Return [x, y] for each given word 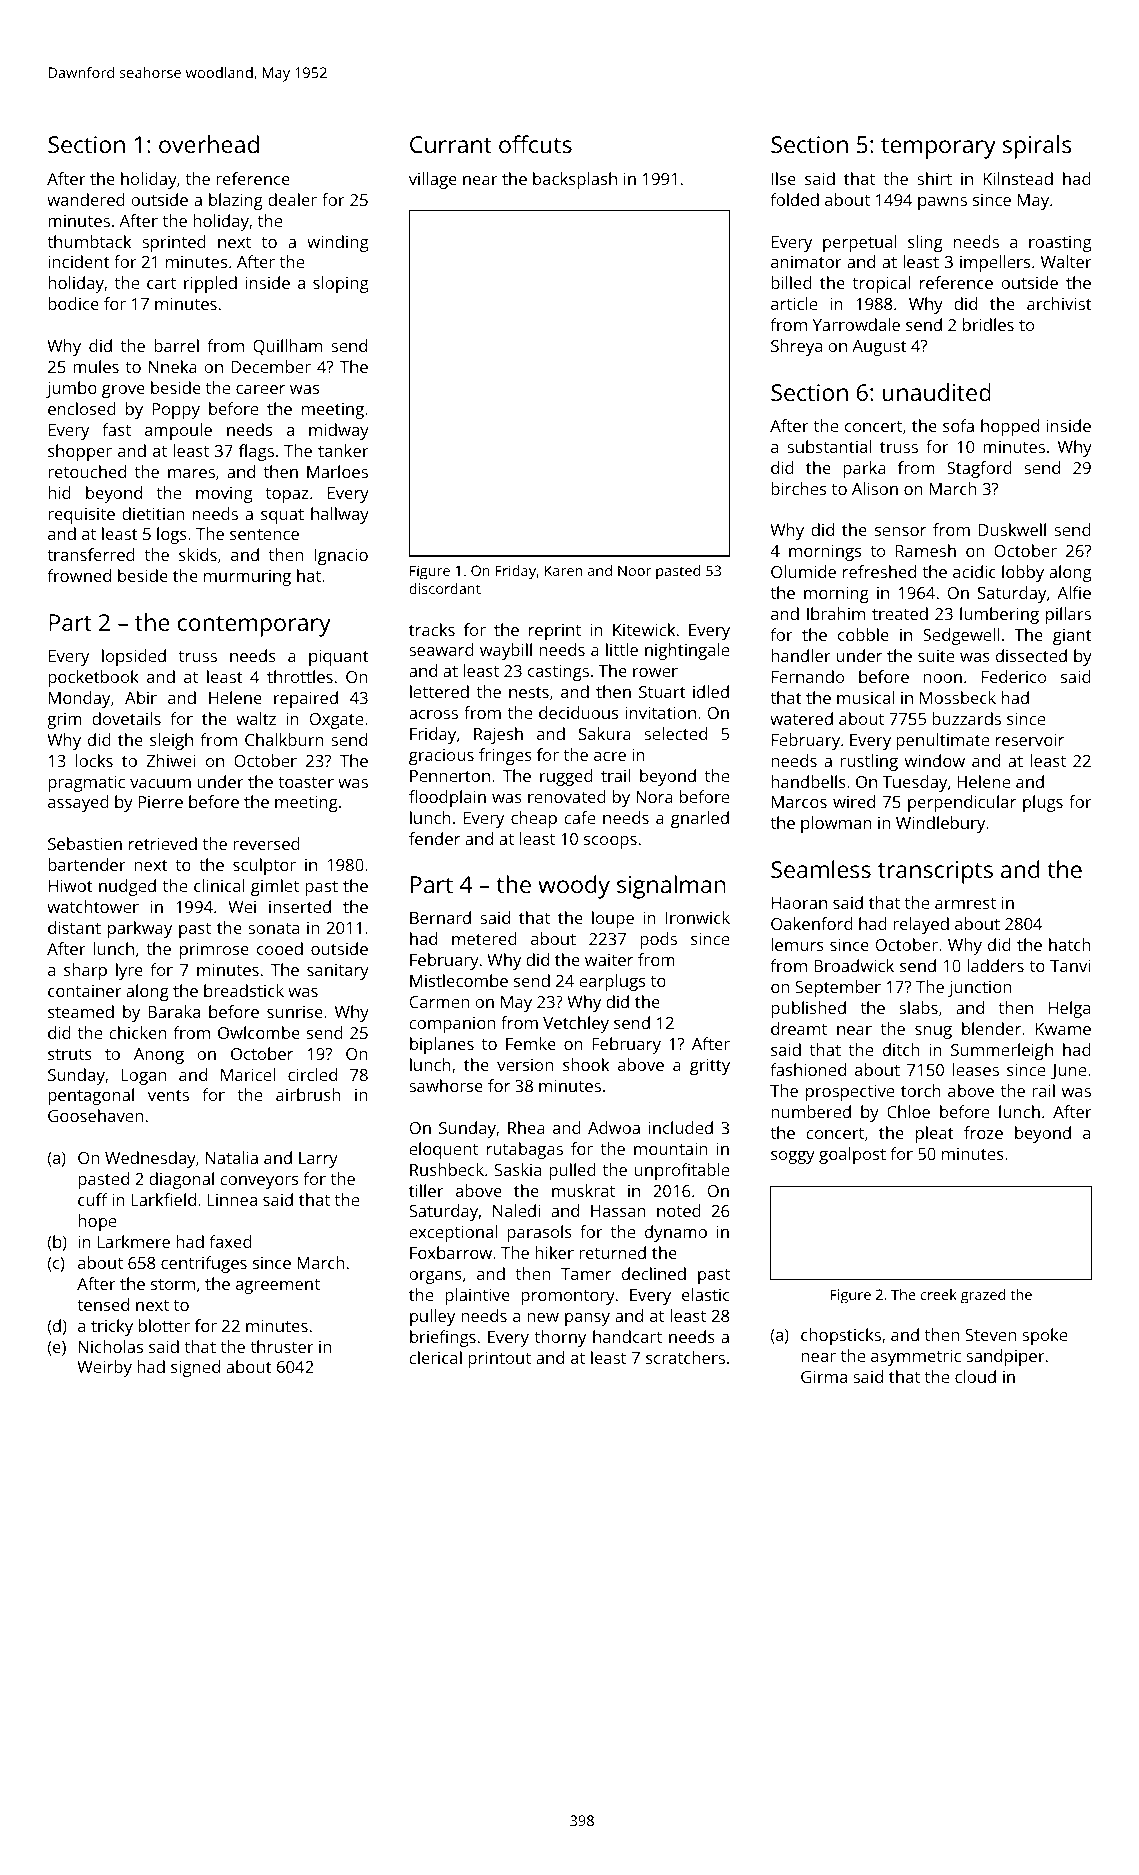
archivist [1059, 303]
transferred [91, 554]
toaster [306, 782]
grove [123, 391]
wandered [86, 199]
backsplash [575, 180]
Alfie [1074, 592]
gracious [441, 757]
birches [798, 488]
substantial [829, 446]
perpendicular [962, 803]
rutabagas [525, 1150]
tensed [103, 1304]
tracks [432, 629]
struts [70, 1054]
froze [983, 1132]
